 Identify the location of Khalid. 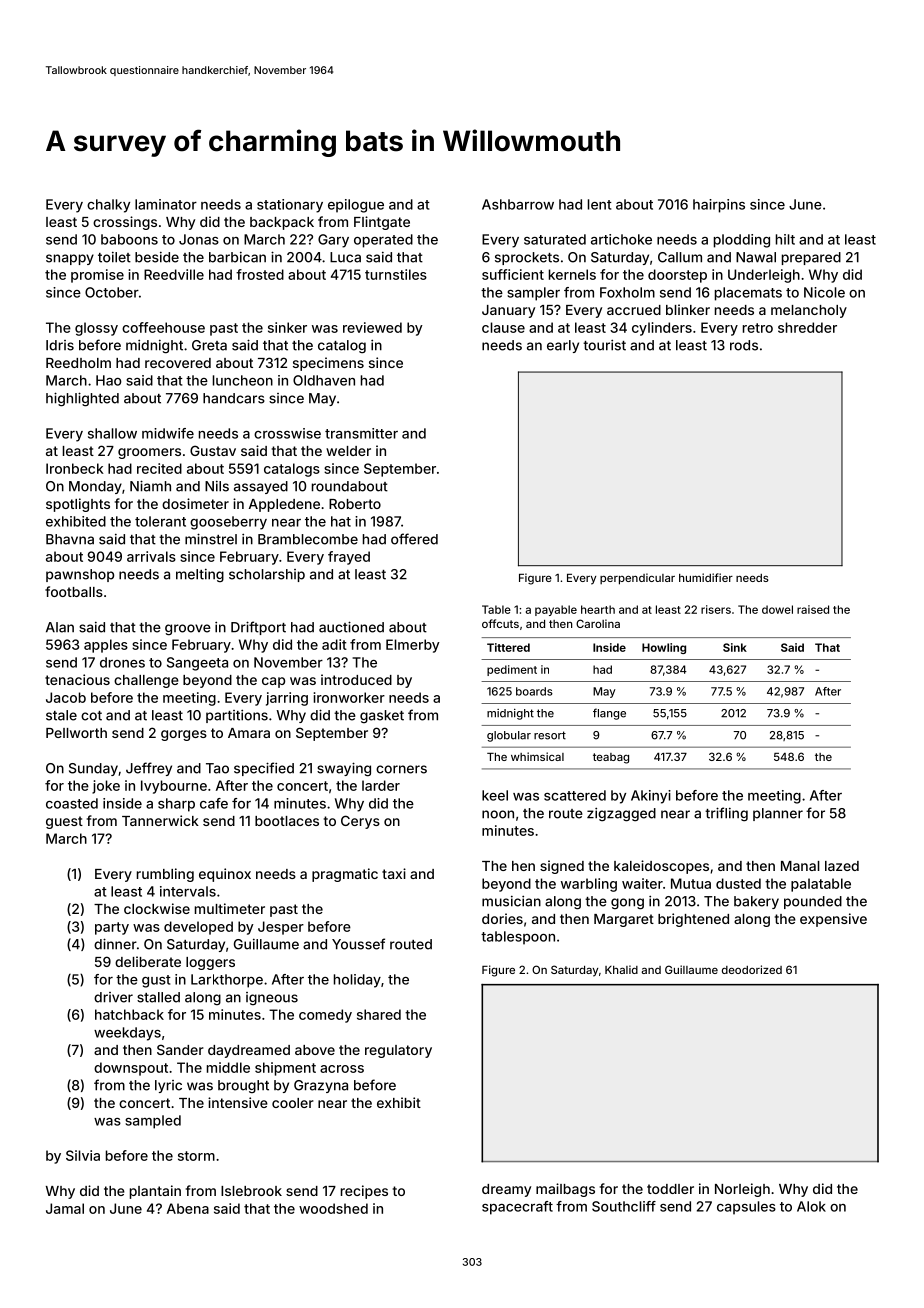
(621, 969).
